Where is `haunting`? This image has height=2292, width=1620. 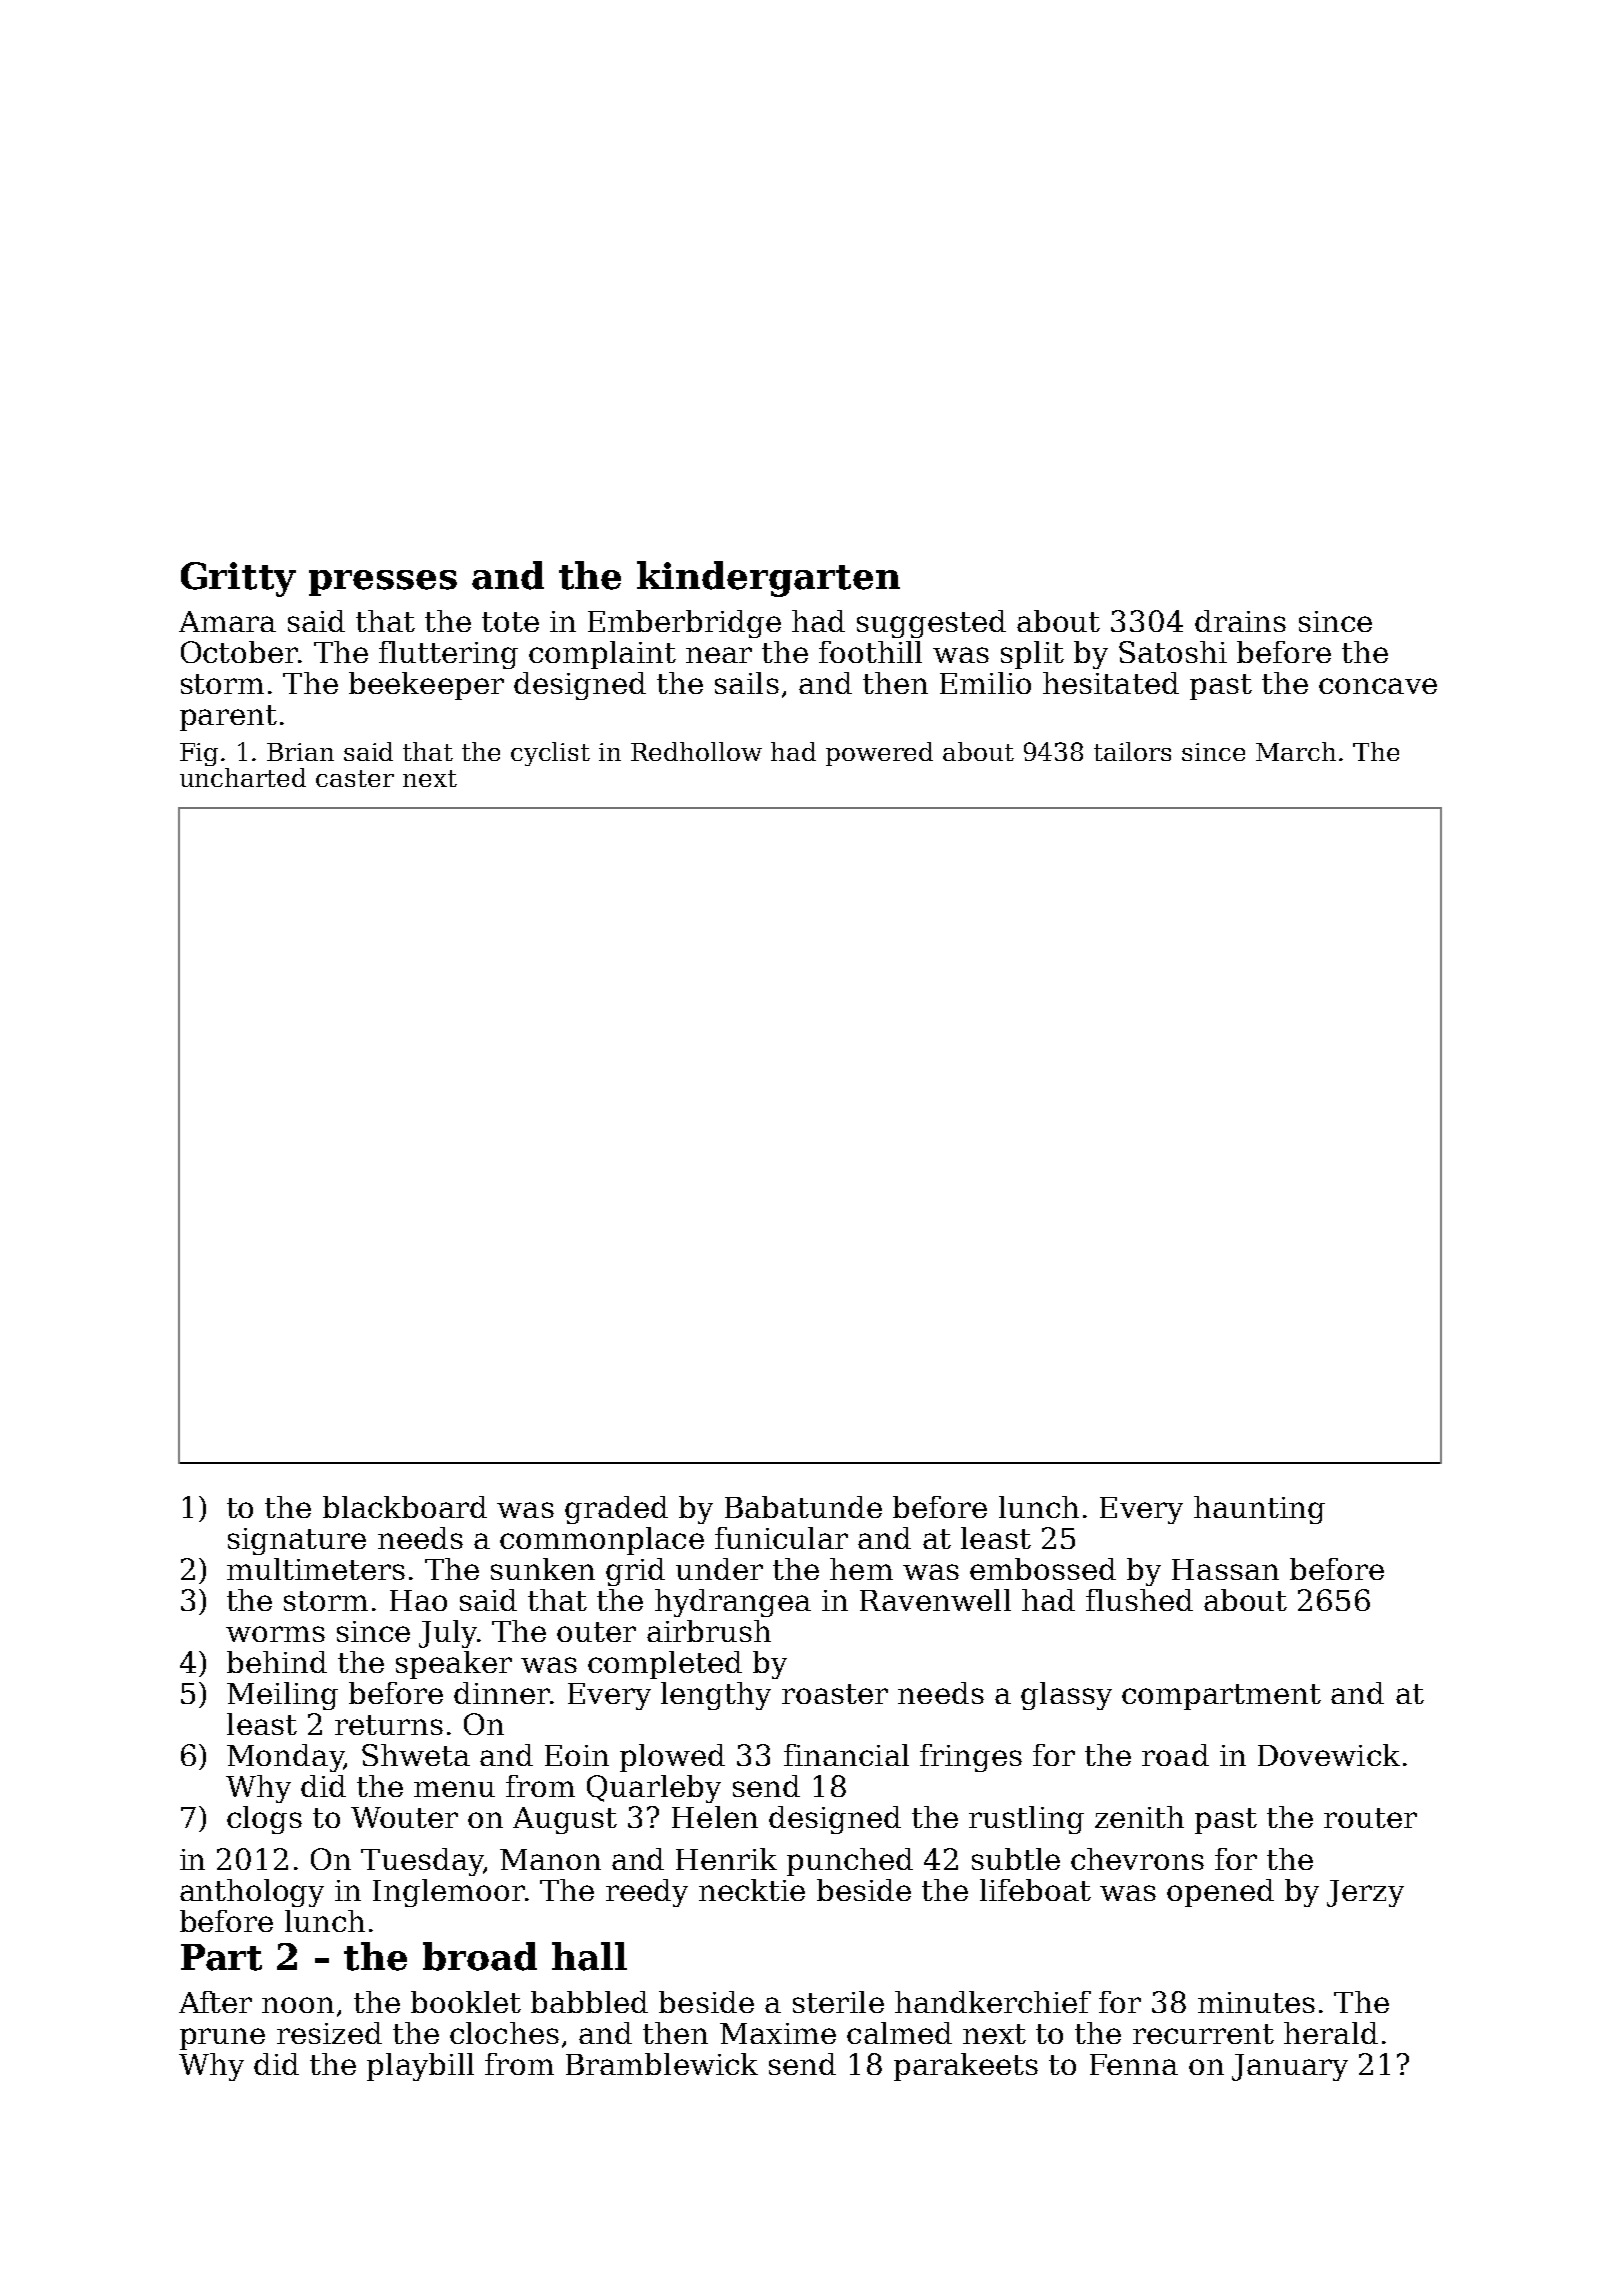
haunting is located at coordinates (1259, 1510).
